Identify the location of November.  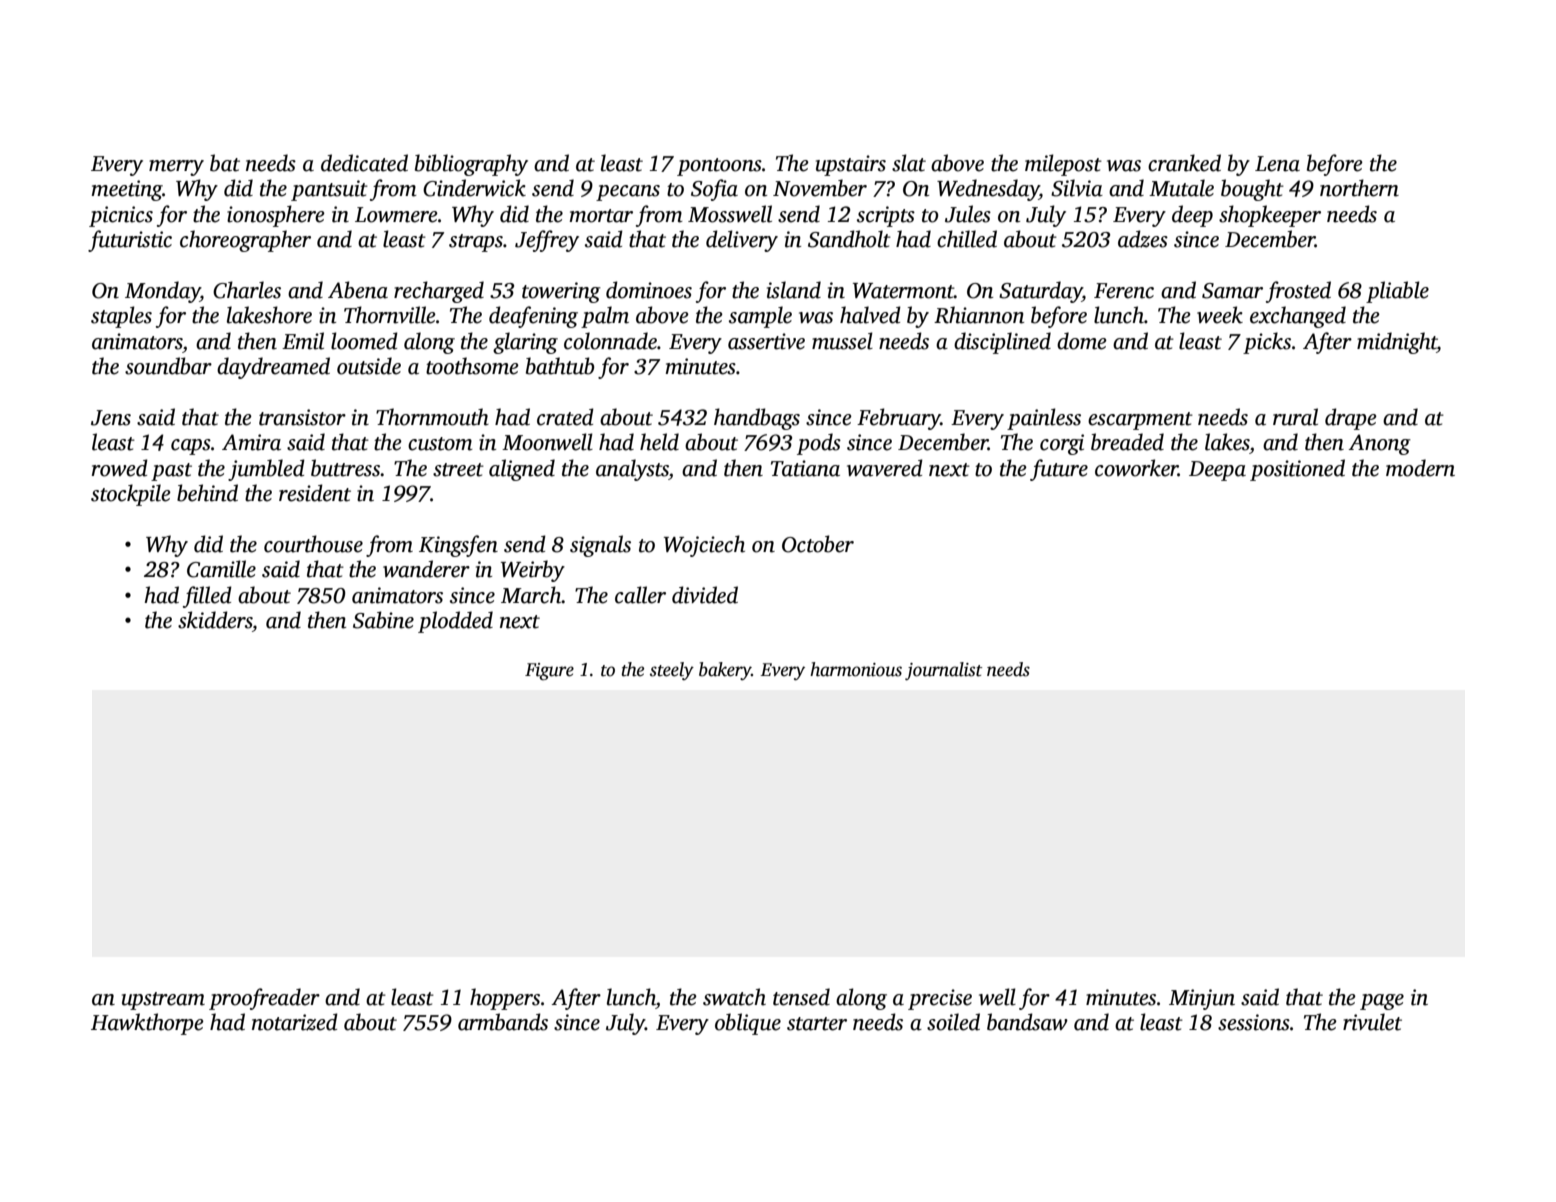
(820, 188).
